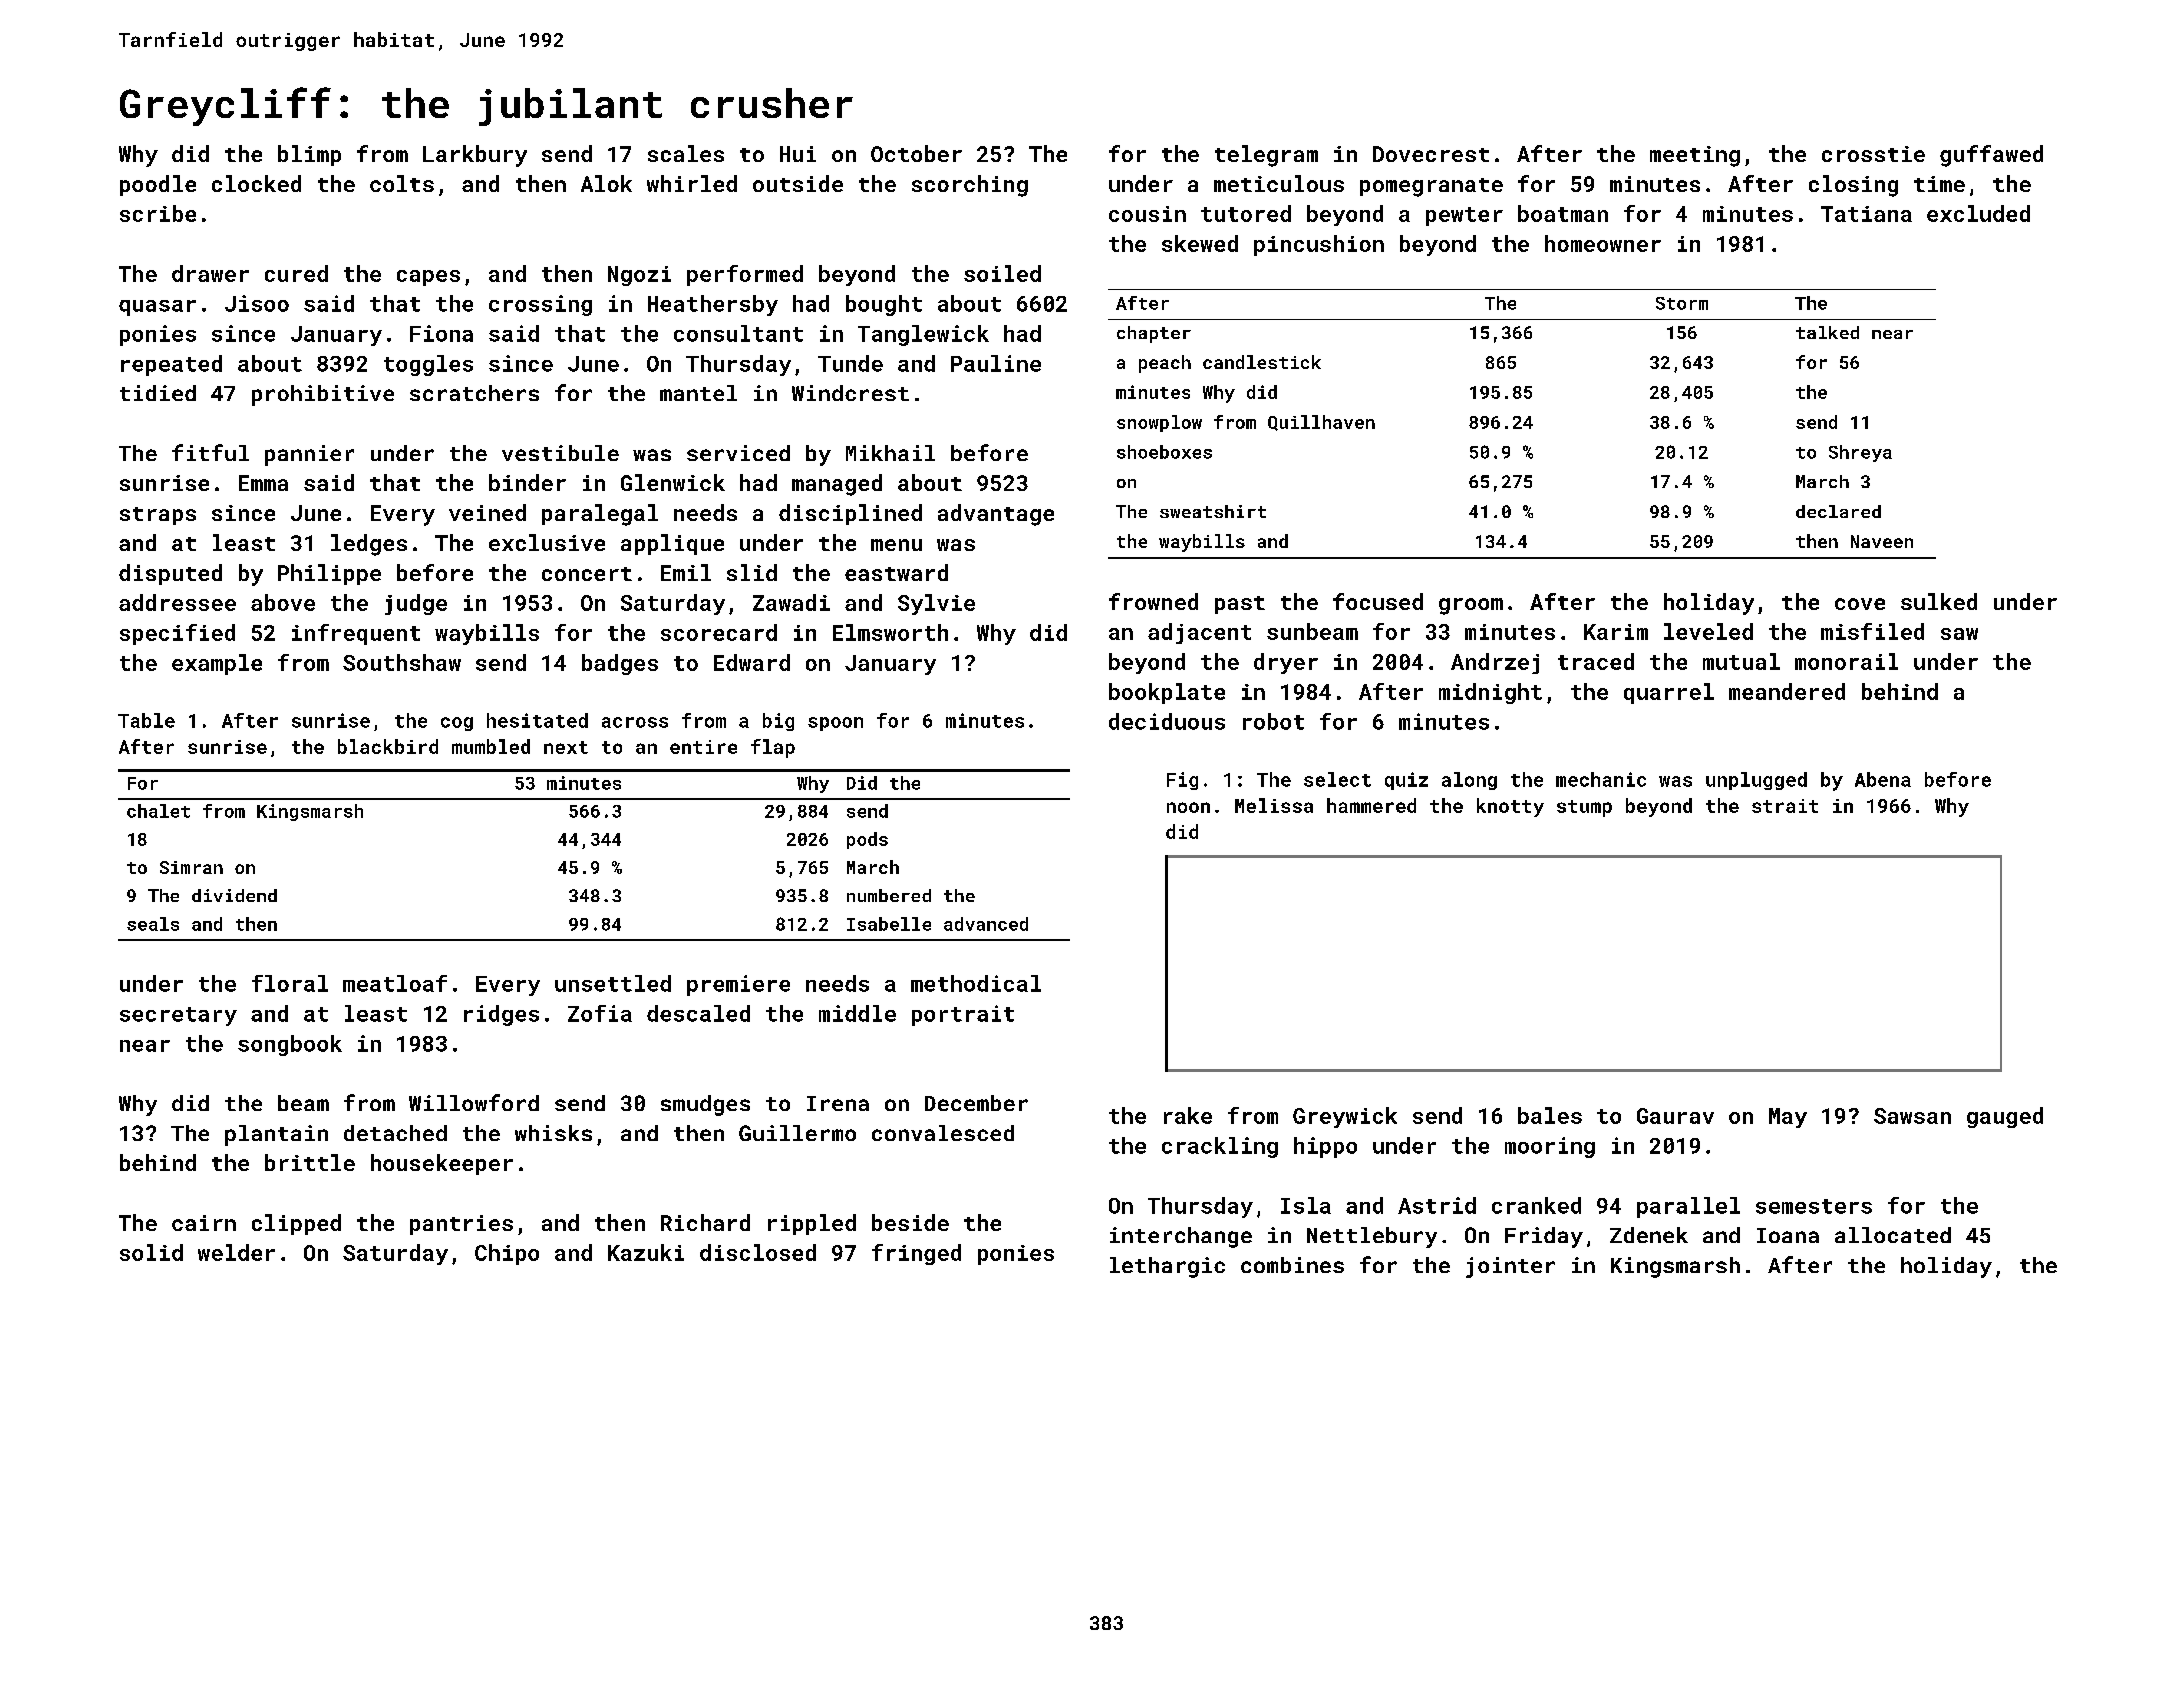 This screenshot has width=2178, height=1683. I want to click on groom, so click(1471, 606).
